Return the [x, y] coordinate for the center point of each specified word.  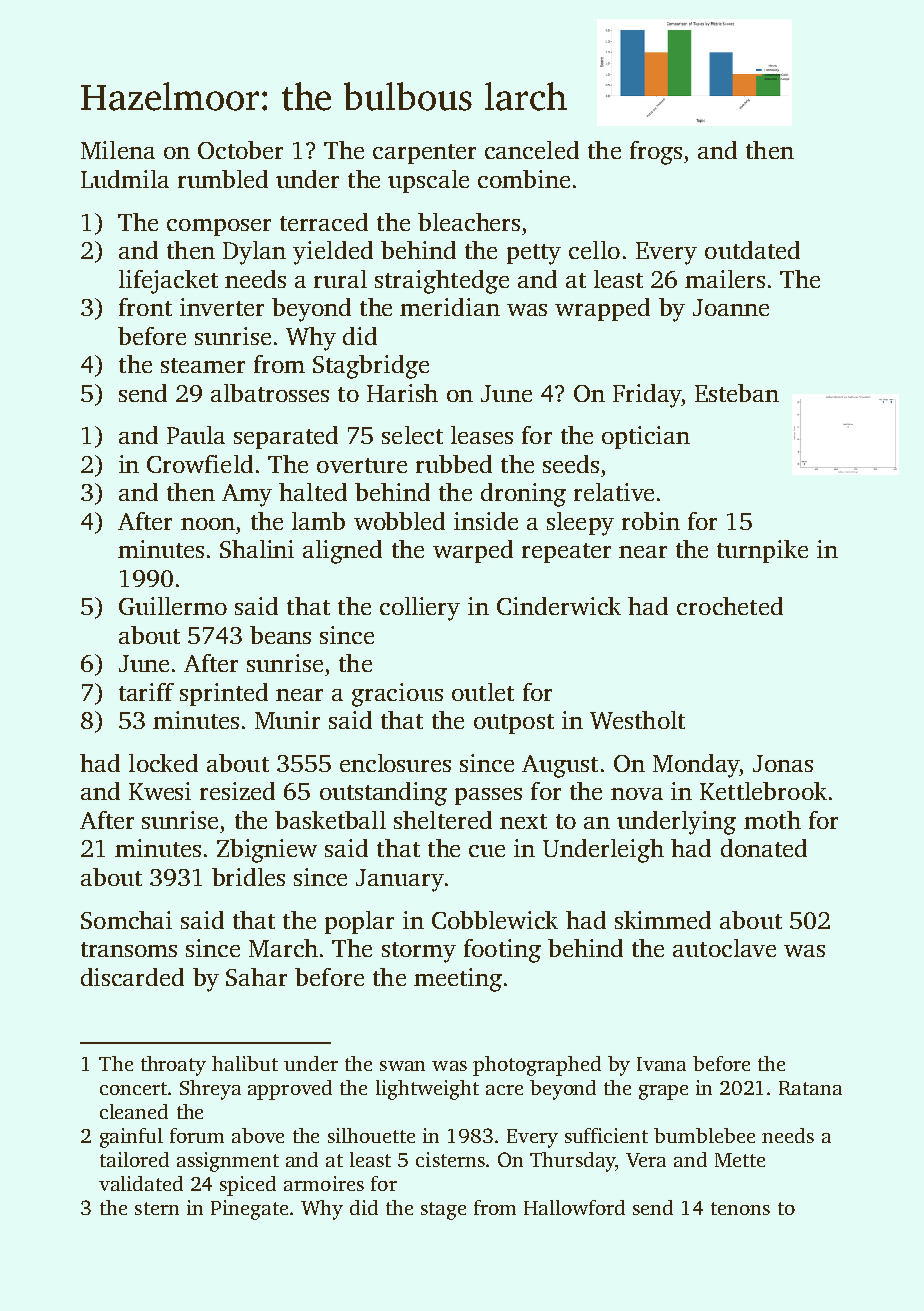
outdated [752, 250]
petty [534, 254]
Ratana [810, 1088]
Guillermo [173, 606]
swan [402, 1066]
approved [290, 1090]
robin [651, 521]
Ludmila [125, 179]
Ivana [661, 1064]
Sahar [256, 977]
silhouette [371, 1135]
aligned [342, 552]
